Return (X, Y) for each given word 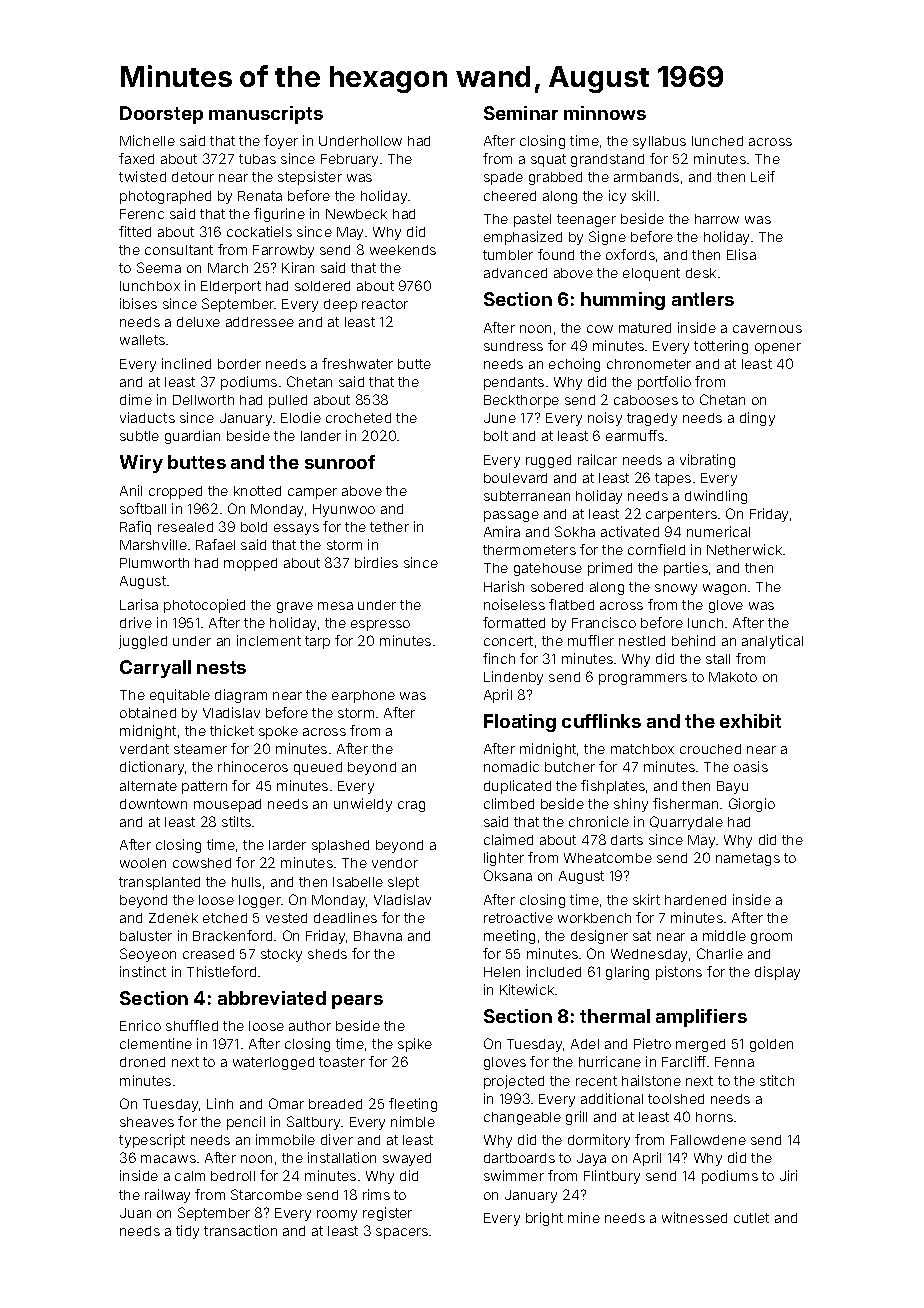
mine (584, 1217)
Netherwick (744, 549)
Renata (260, 196)
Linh (220, 1103)
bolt (496, 436)
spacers (402, 1233)
